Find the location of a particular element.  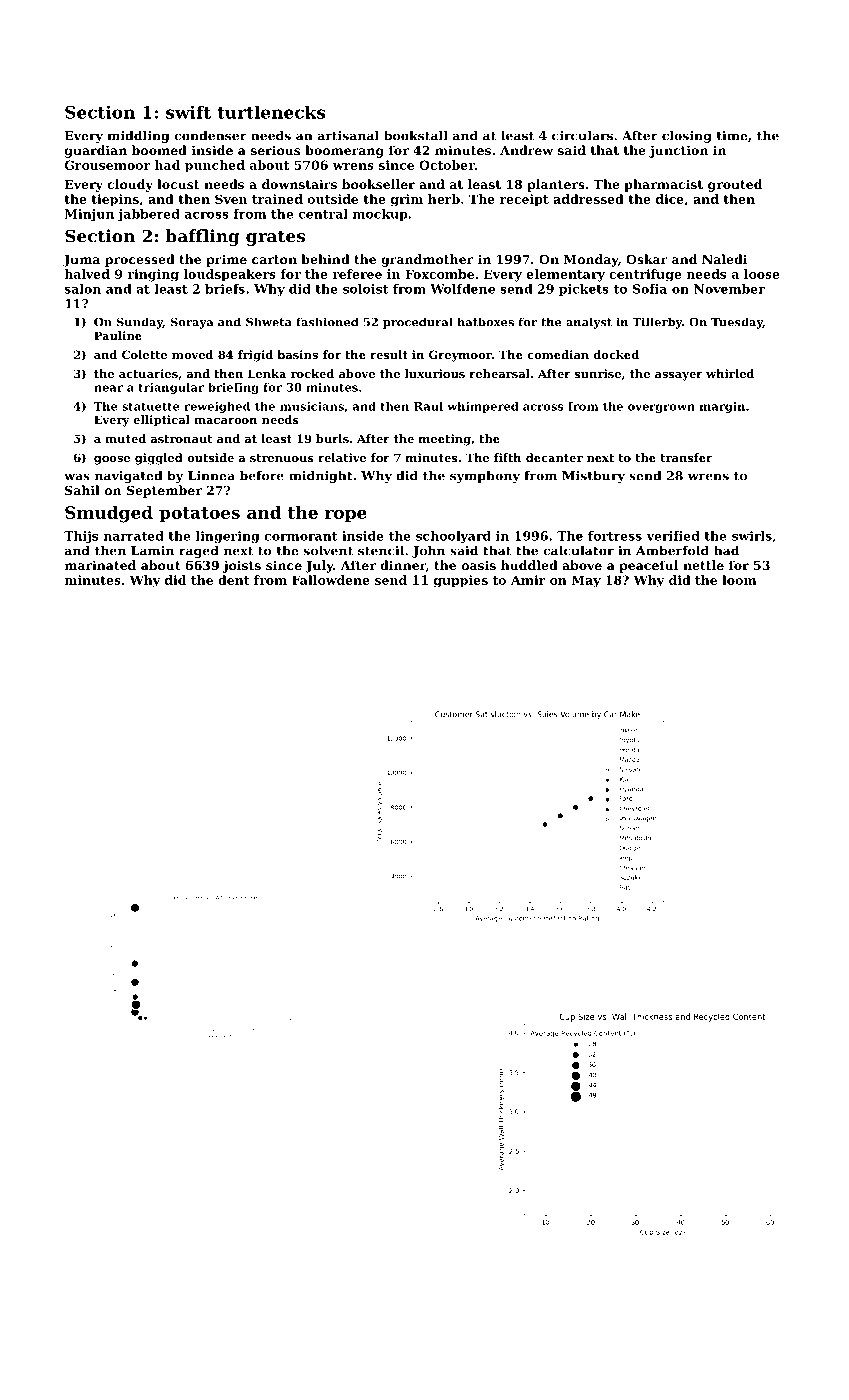

addressed is located at coordinates (588, 199).
